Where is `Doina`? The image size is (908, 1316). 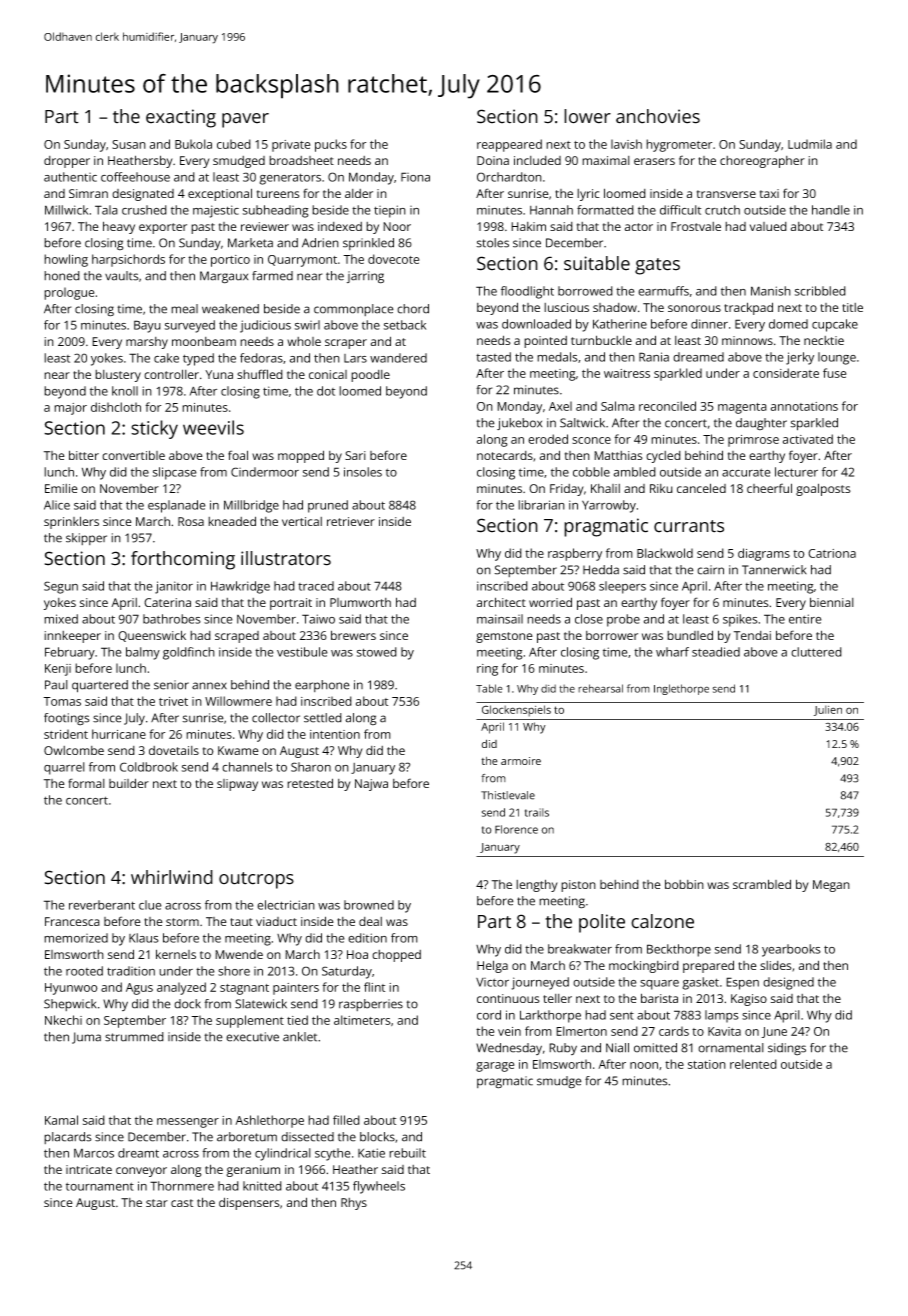 Doina is located at coordinates (493, 160).
